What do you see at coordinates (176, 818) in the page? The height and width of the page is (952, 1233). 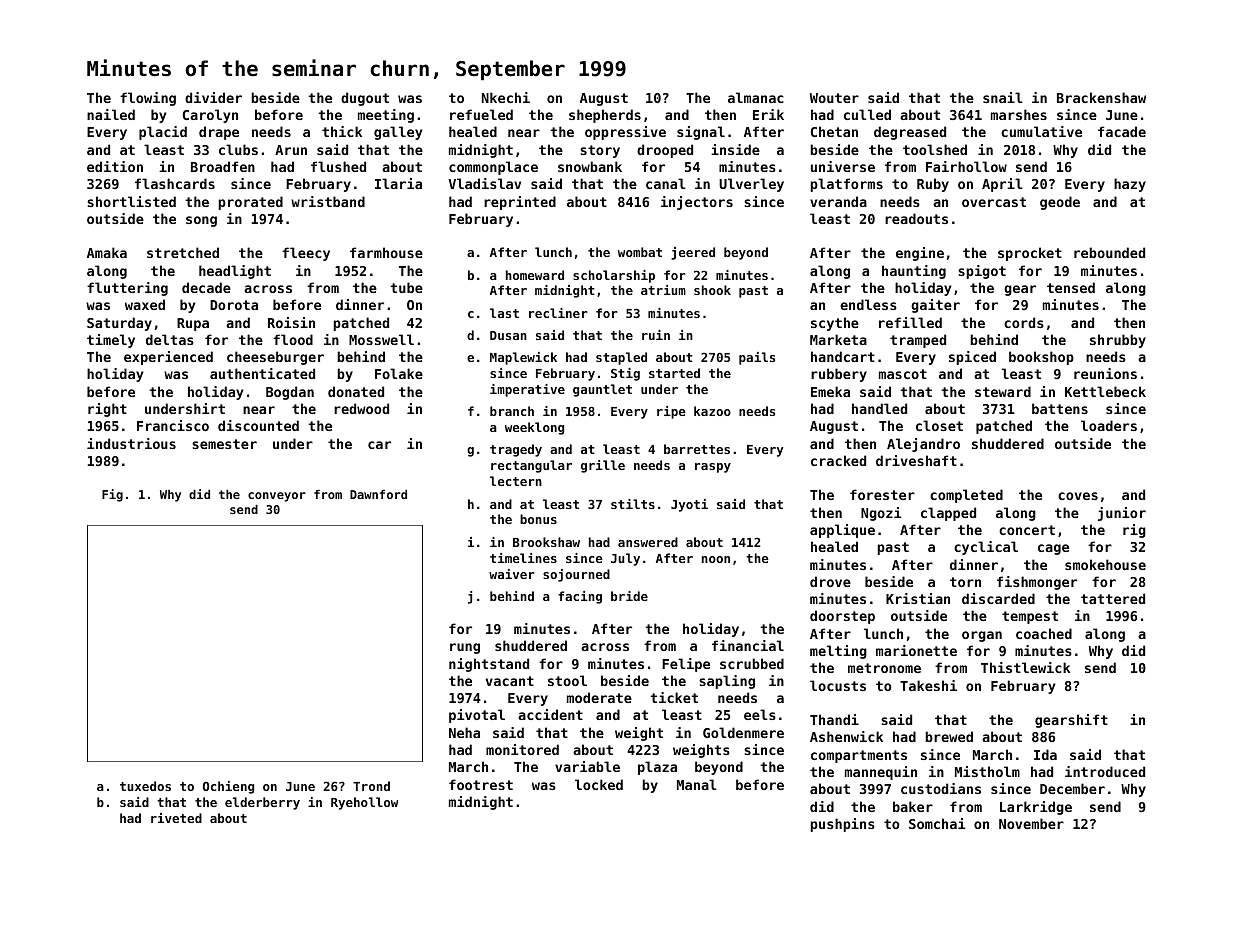 I see `riveted` at bounding box center [176, 818].
